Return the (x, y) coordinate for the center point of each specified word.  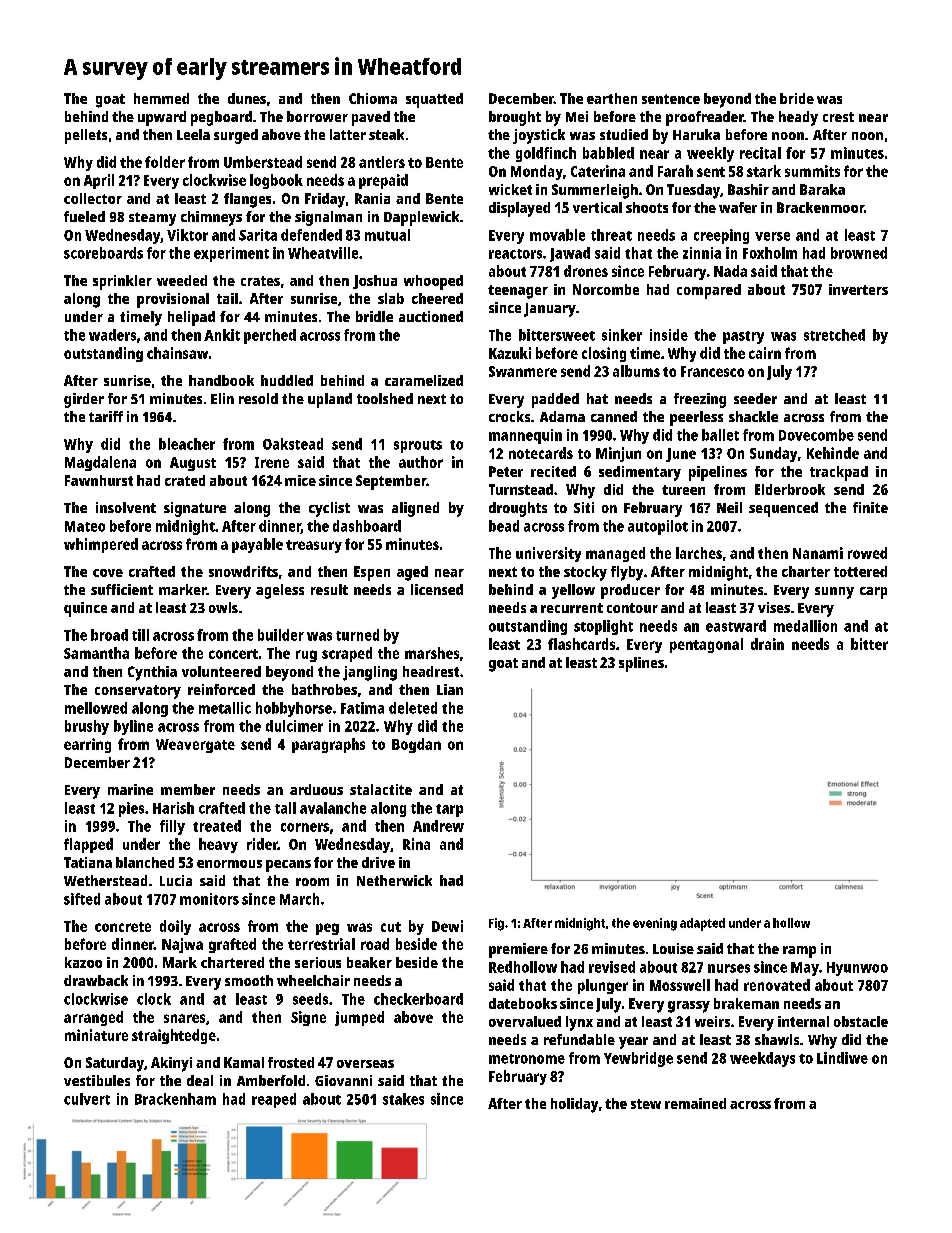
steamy (152, 219)
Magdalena (100, 463)
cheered (437, 298)
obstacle (861, 1021)
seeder (755, 398)
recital (760, 153)
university (548, 554)
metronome (527, 1059)
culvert (87, 1099)
